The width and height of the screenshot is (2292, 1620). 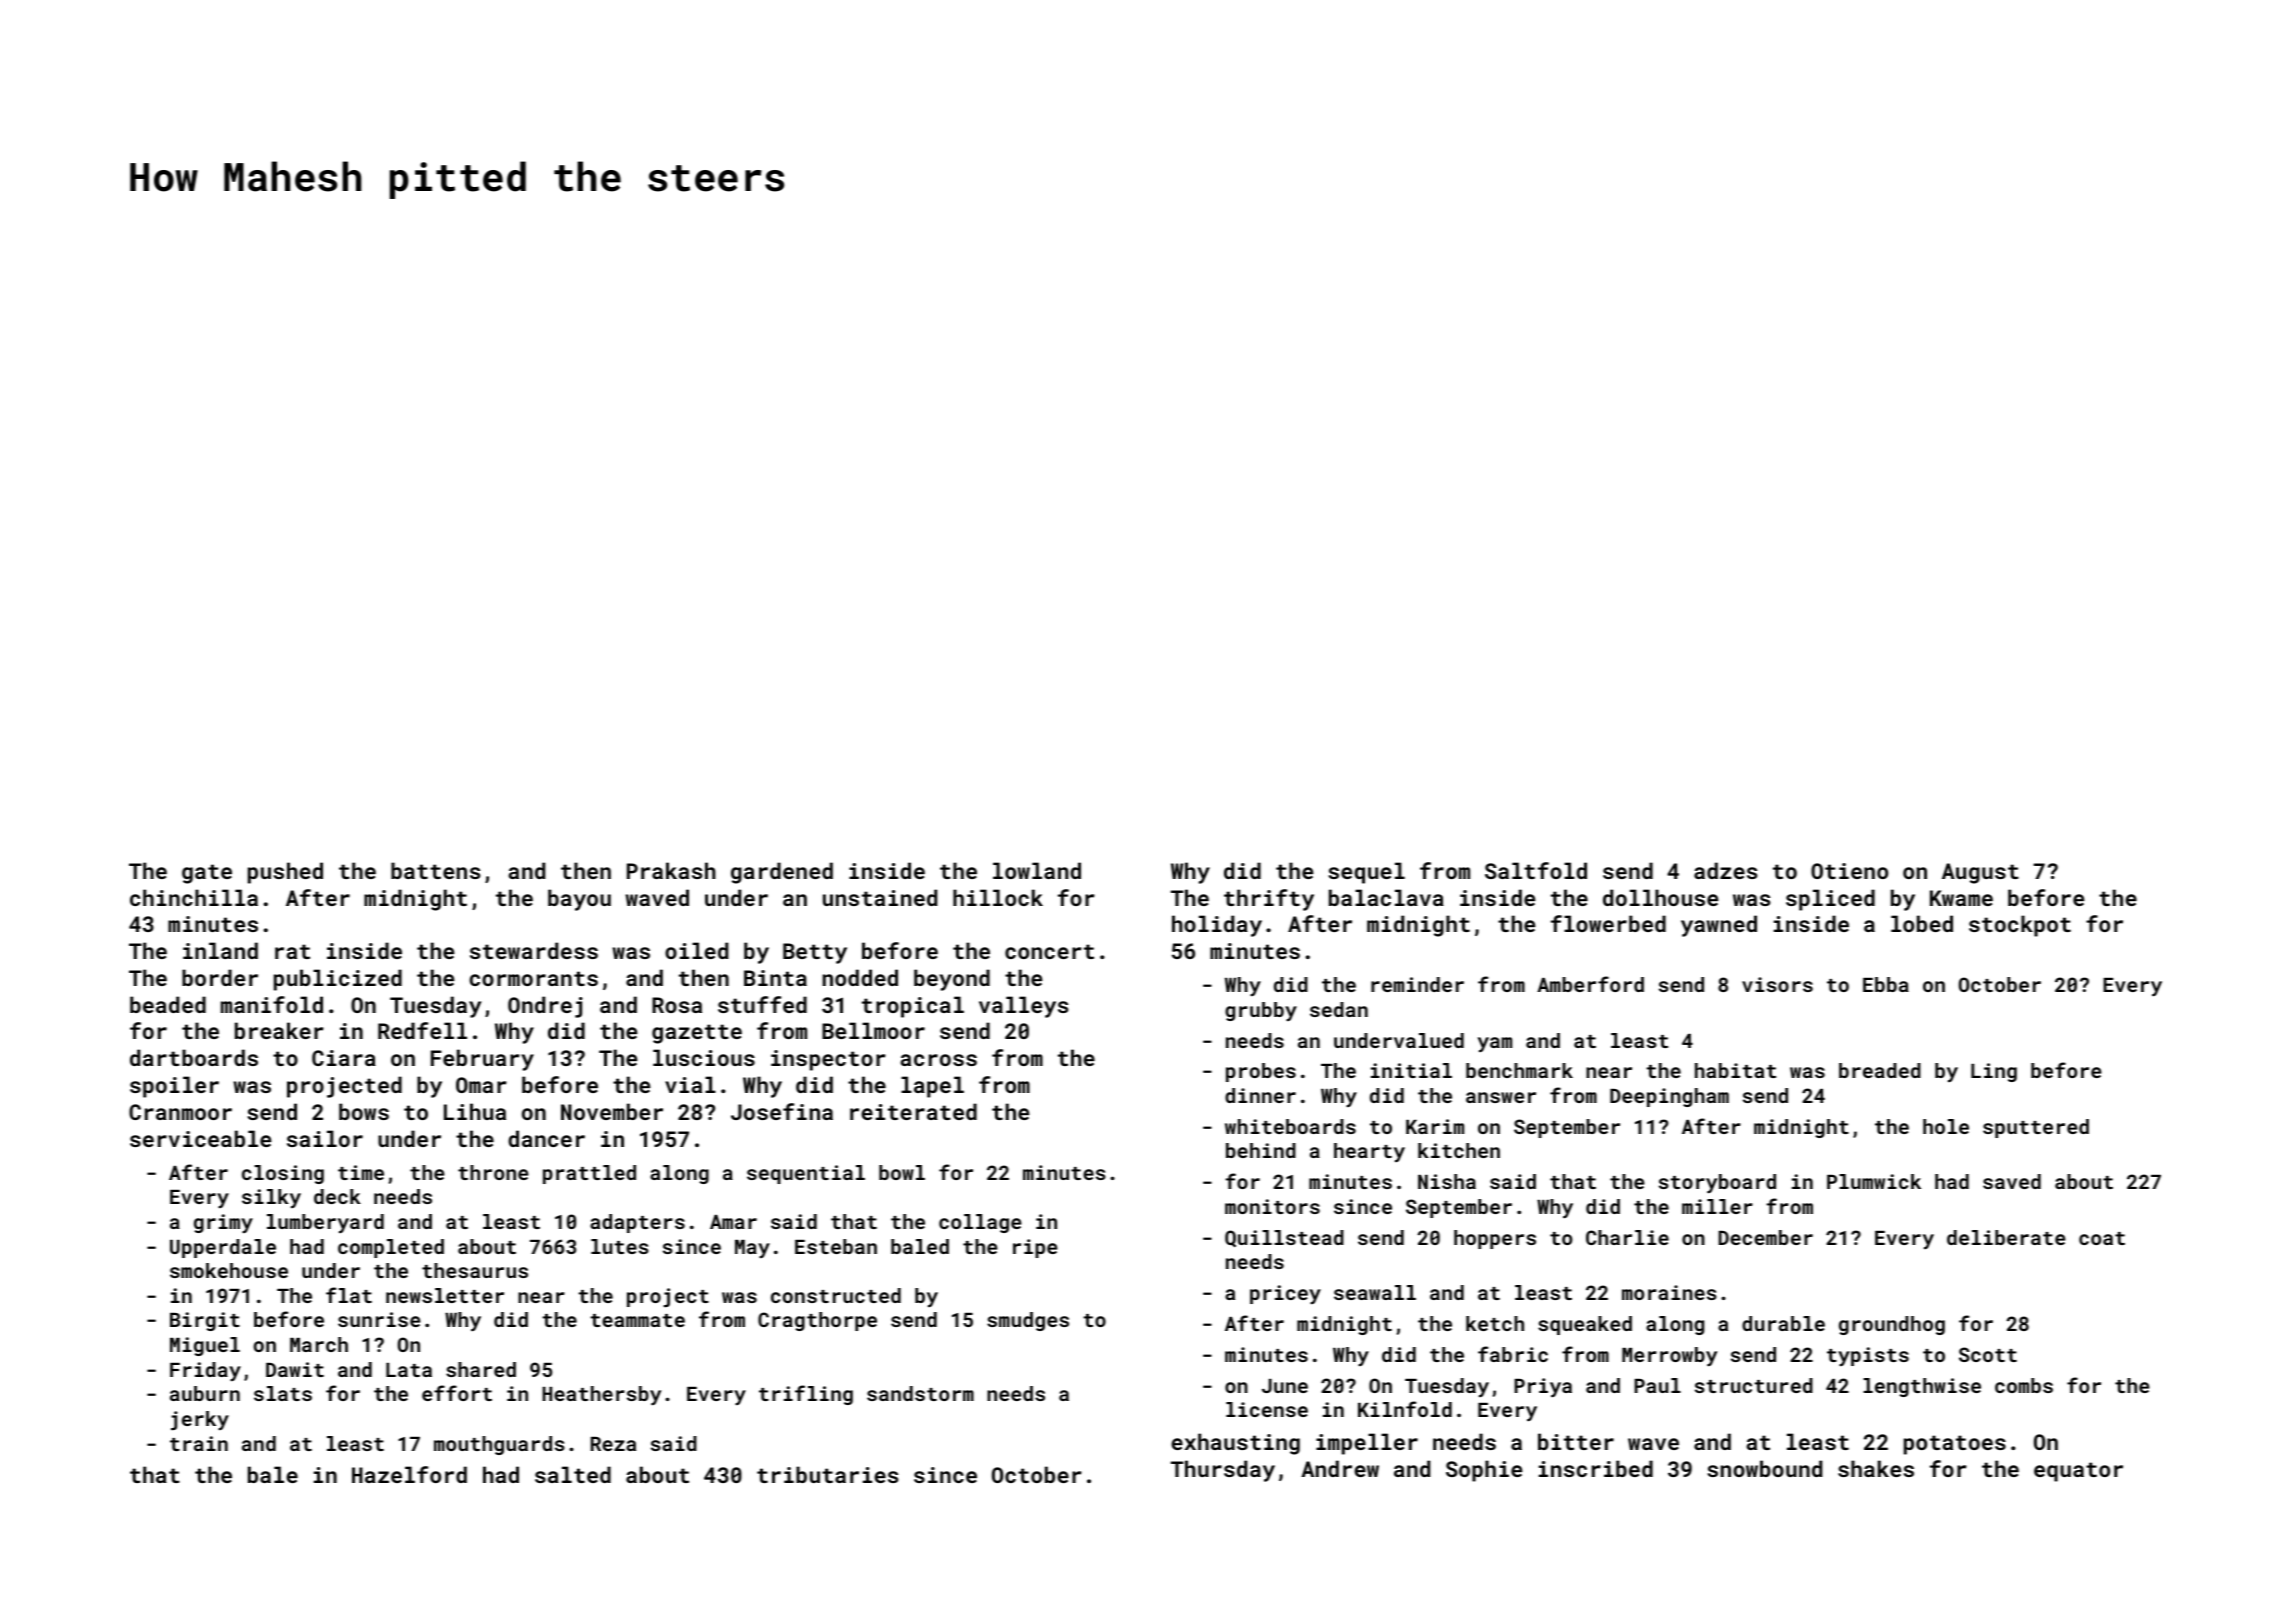 I want to click on ketch, so click(x=1495, y=1323).
